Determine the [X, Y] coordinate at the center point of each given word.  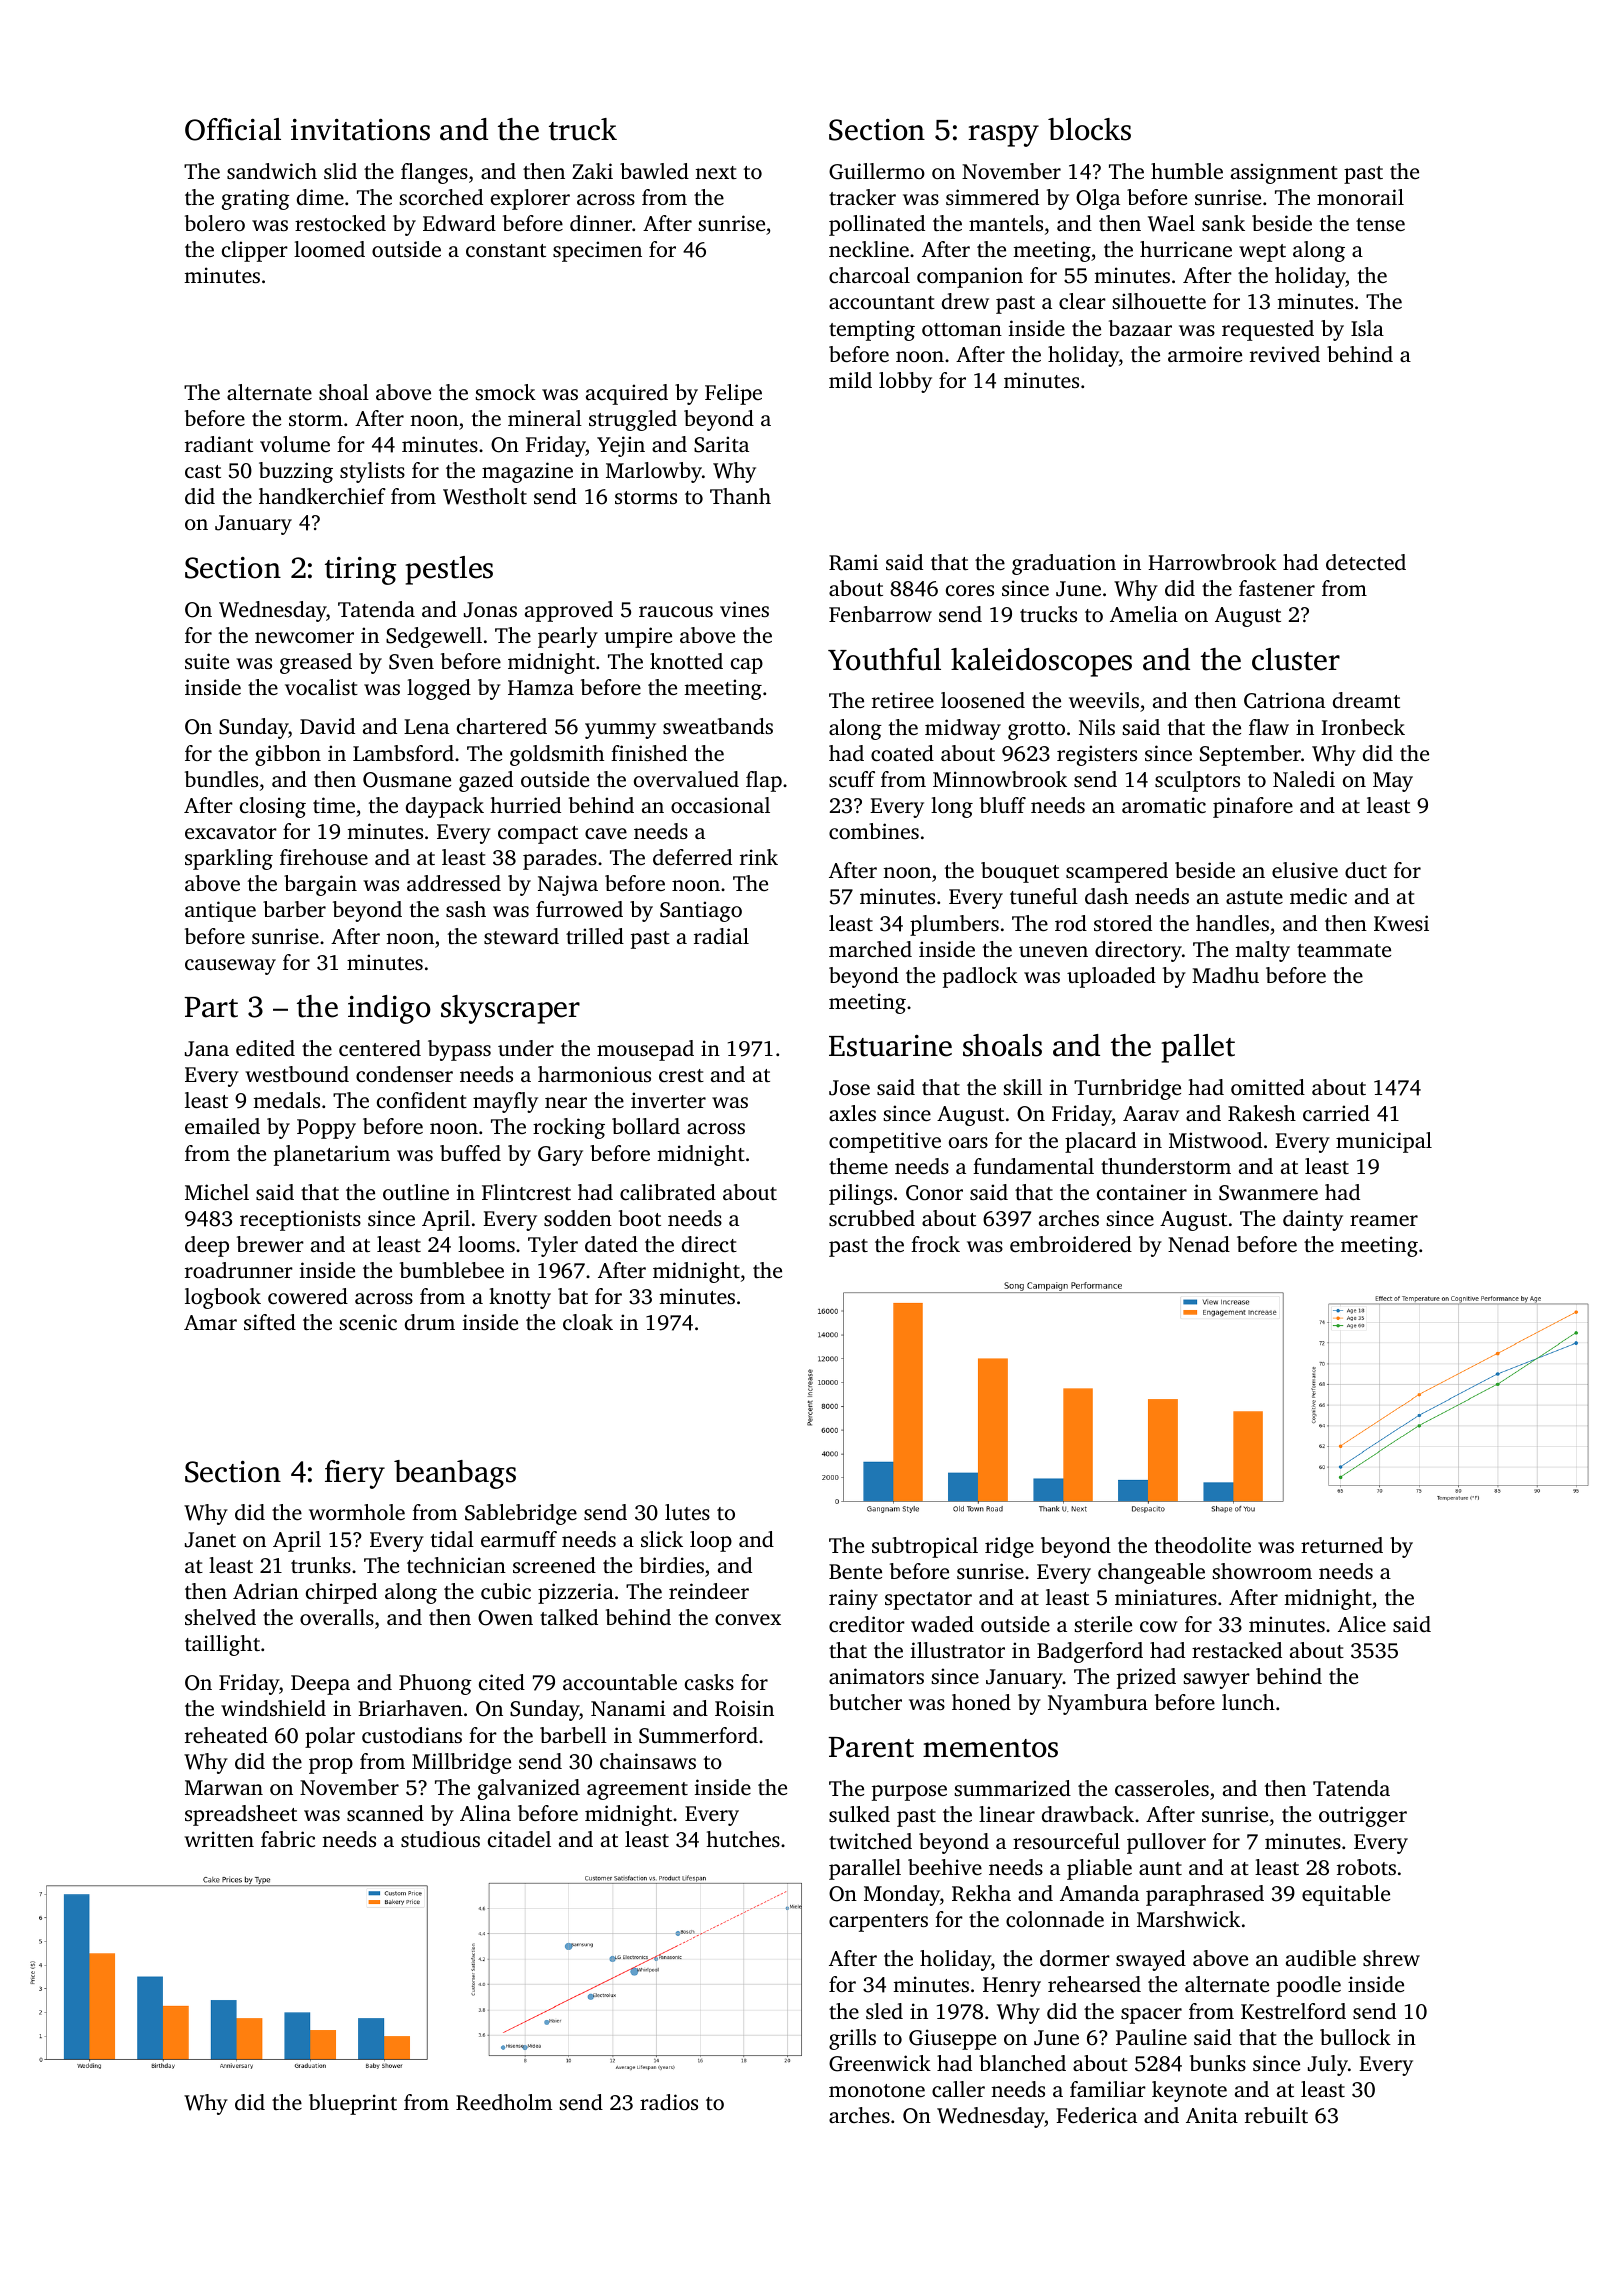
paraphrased [1205, 1895]
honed [981, 1702]
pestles [449, 570]
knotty [520, 1298]
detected [1366, 562]
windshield [273, 1708]
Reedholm [504, 2102]
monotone [877, 2090]
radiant [219, 444]
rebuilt [1276, 2115]
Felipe [733, 394]
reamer [1384, 1220]
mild [850, 380]
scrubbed [872, 1218]
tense [1380, 224]
